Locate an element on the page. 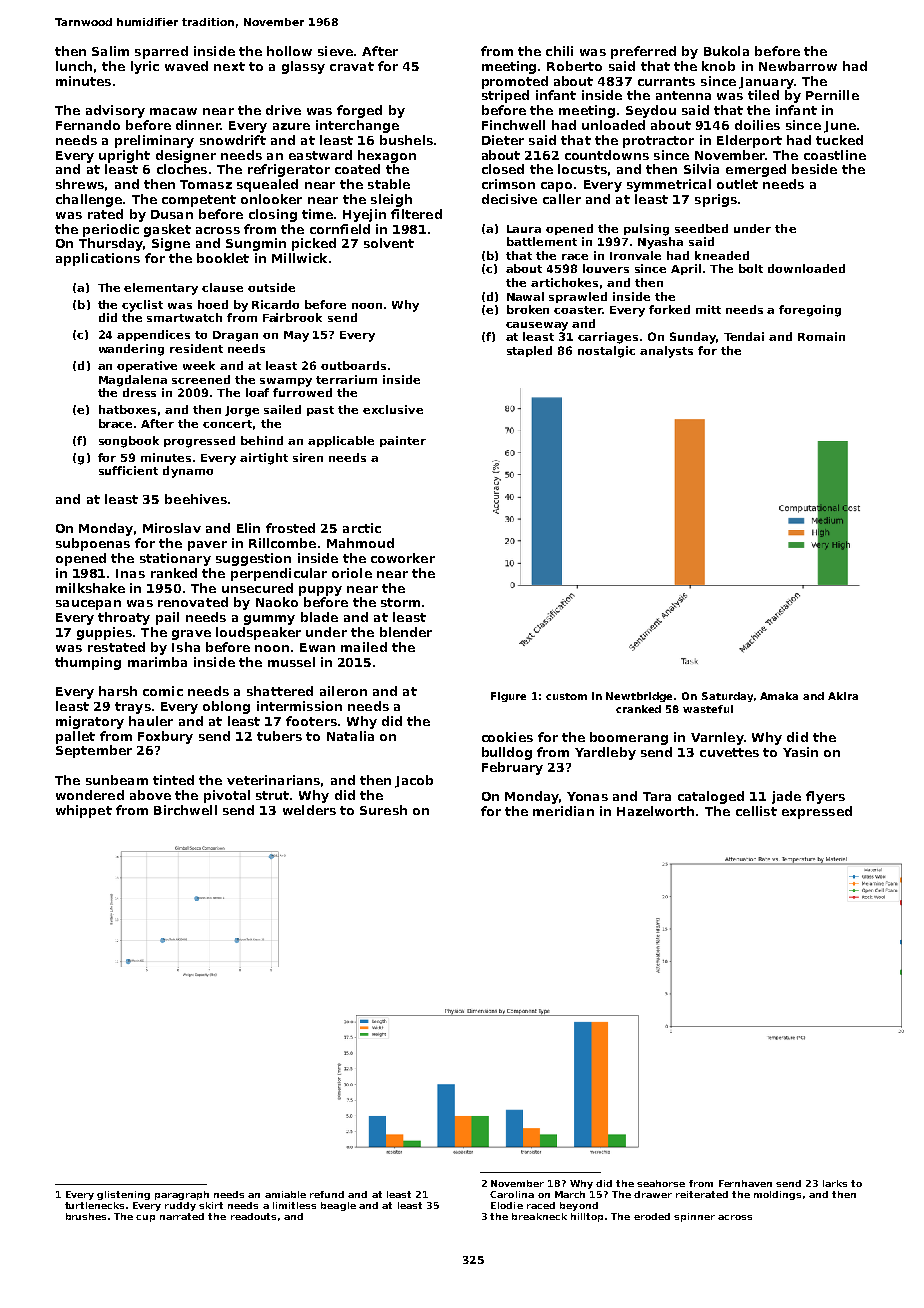 This page has height=1308, width=924. downloaded is located at coordinates (806, 268).
